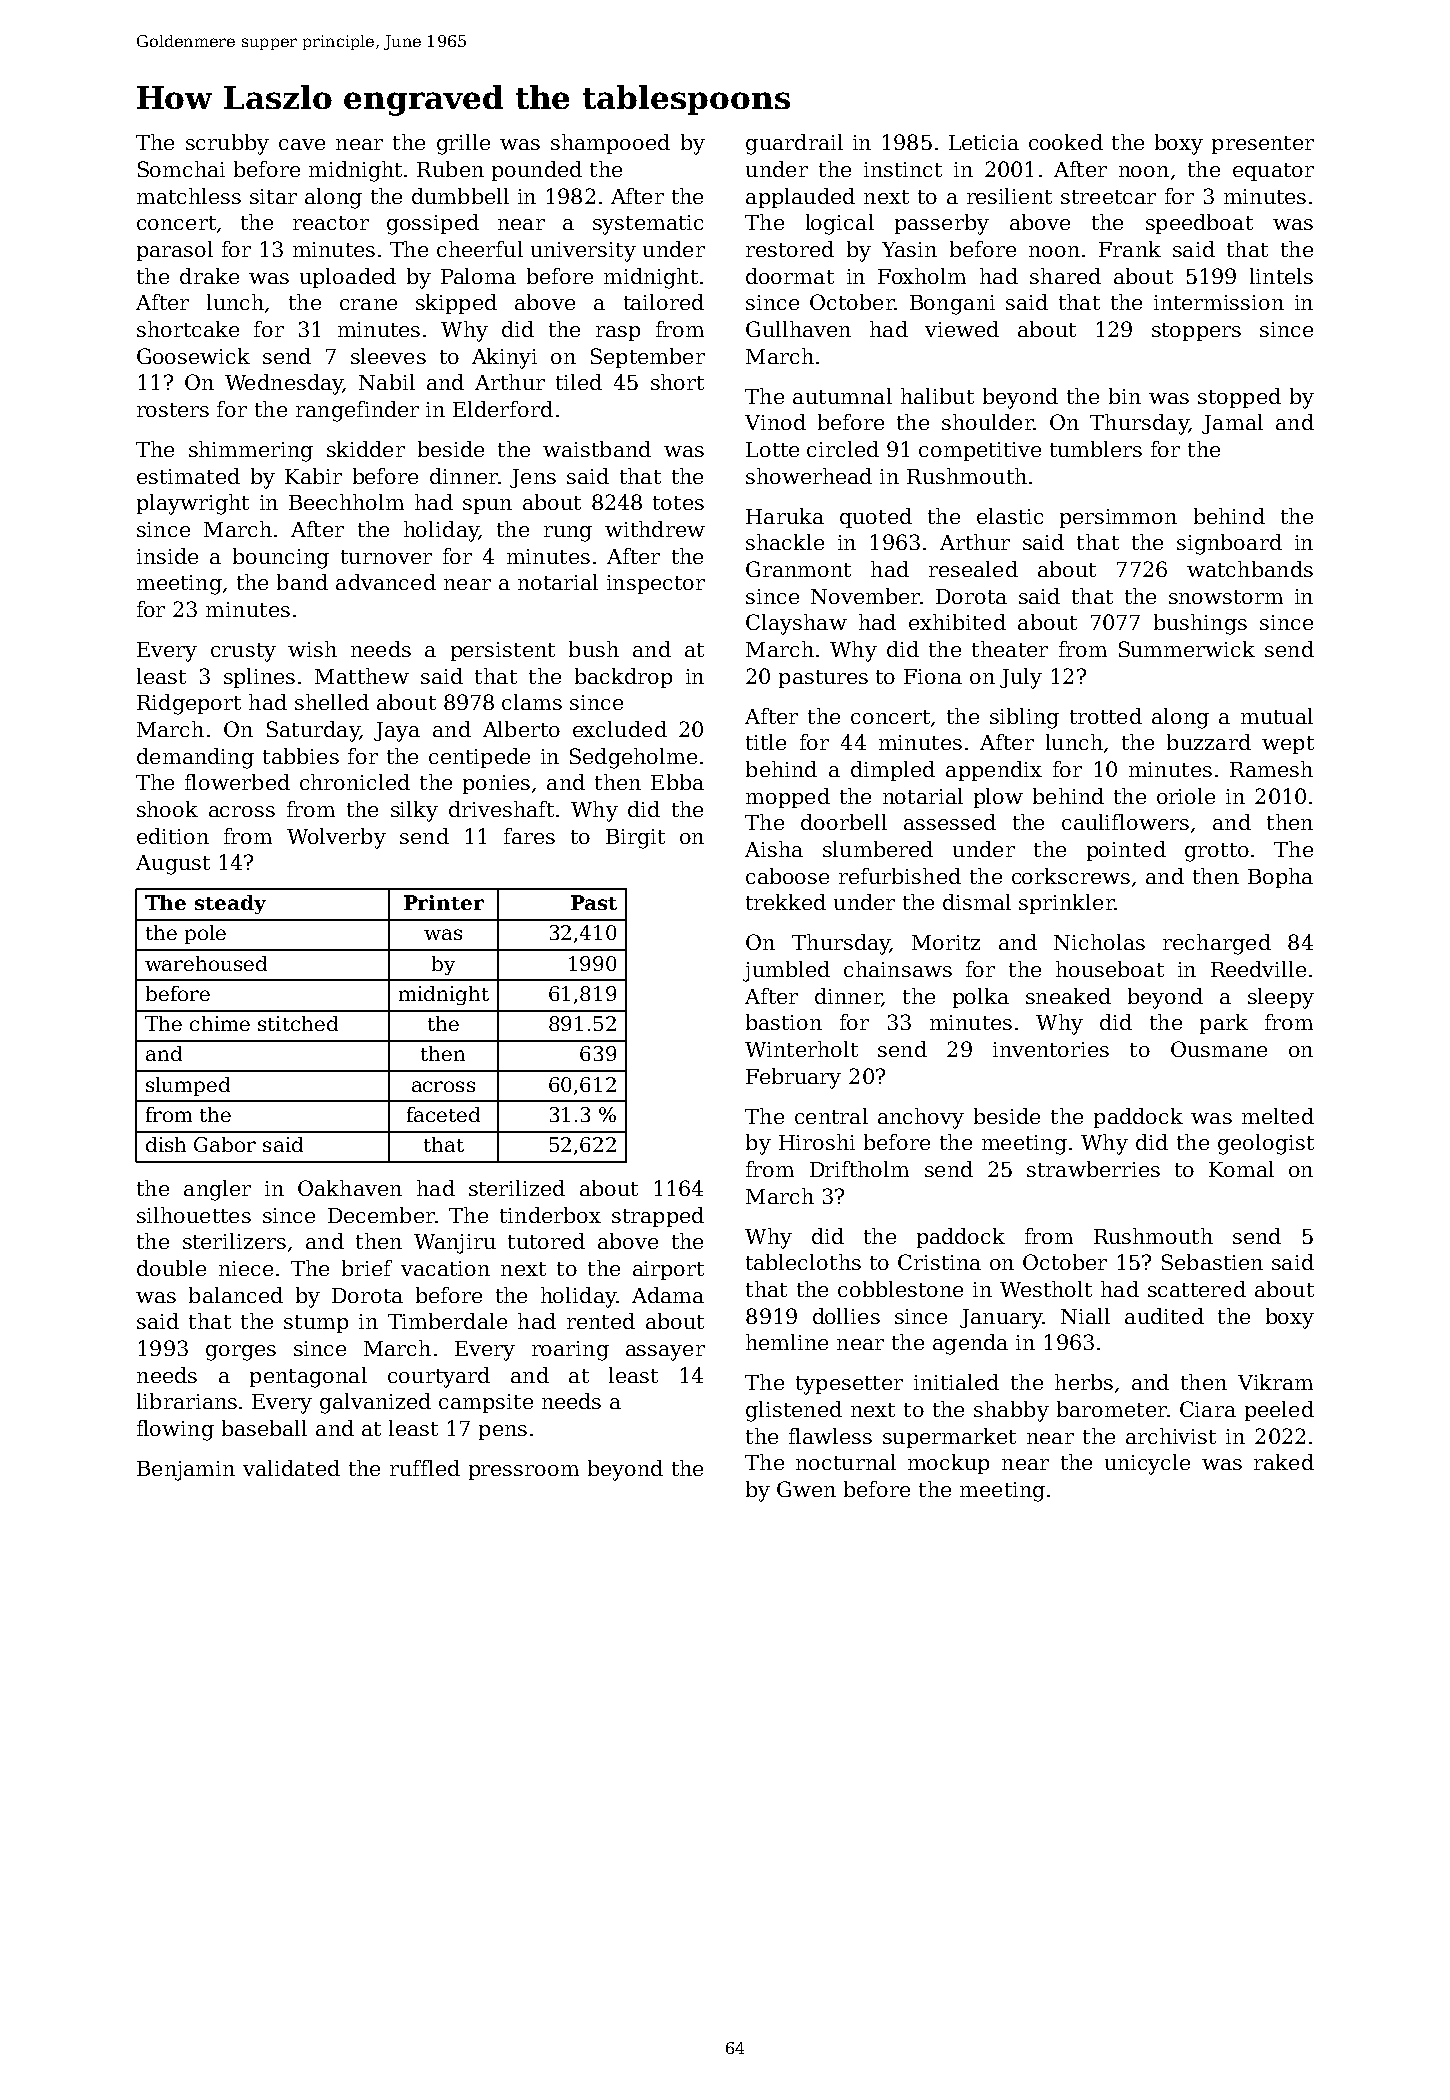  Describe the element at coordinates (302, 144) in the screenshot. I see `cave` at that location.
